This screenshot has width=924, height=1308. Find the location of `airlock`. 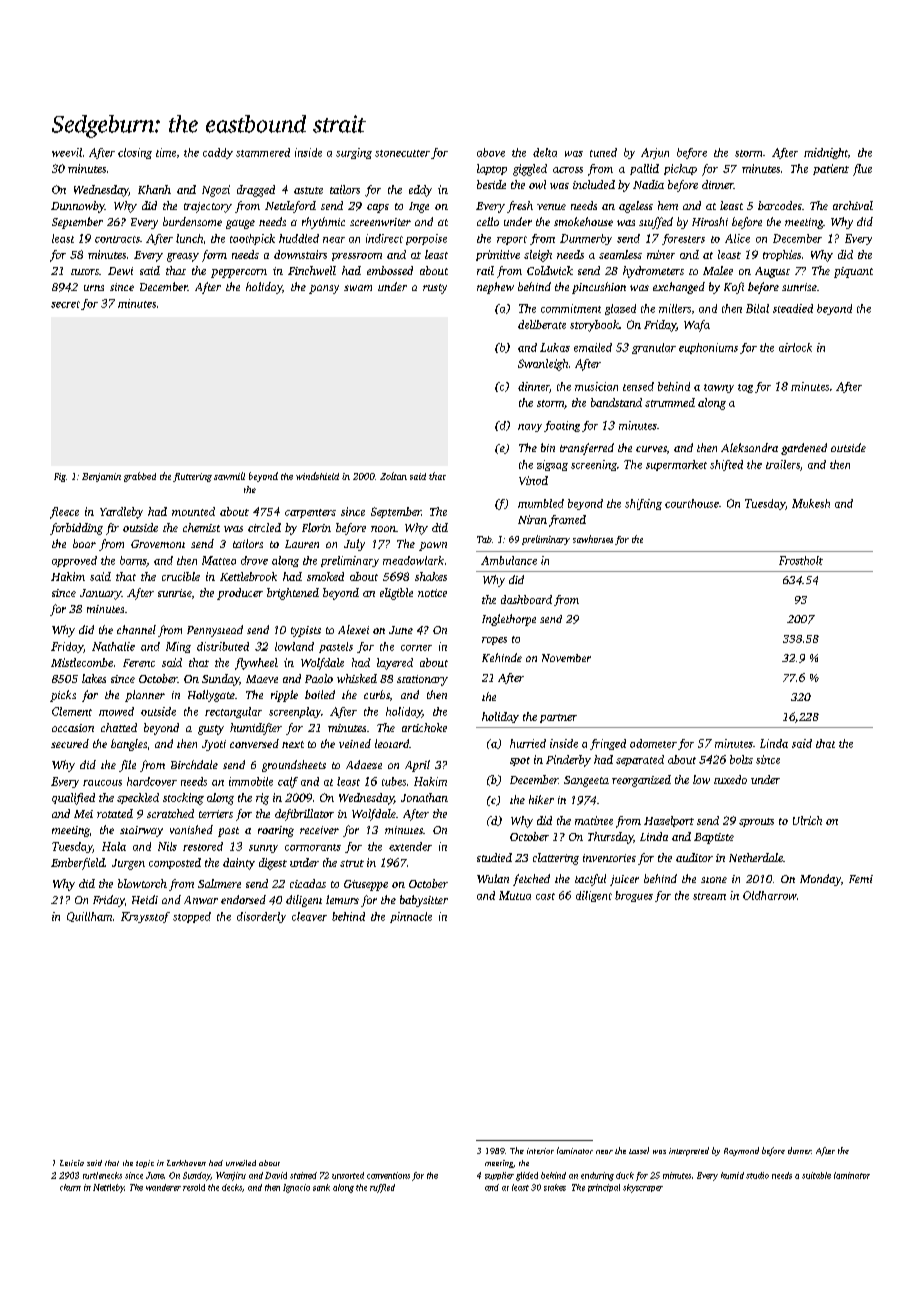

airlock is located at coordinates (795, 347).
